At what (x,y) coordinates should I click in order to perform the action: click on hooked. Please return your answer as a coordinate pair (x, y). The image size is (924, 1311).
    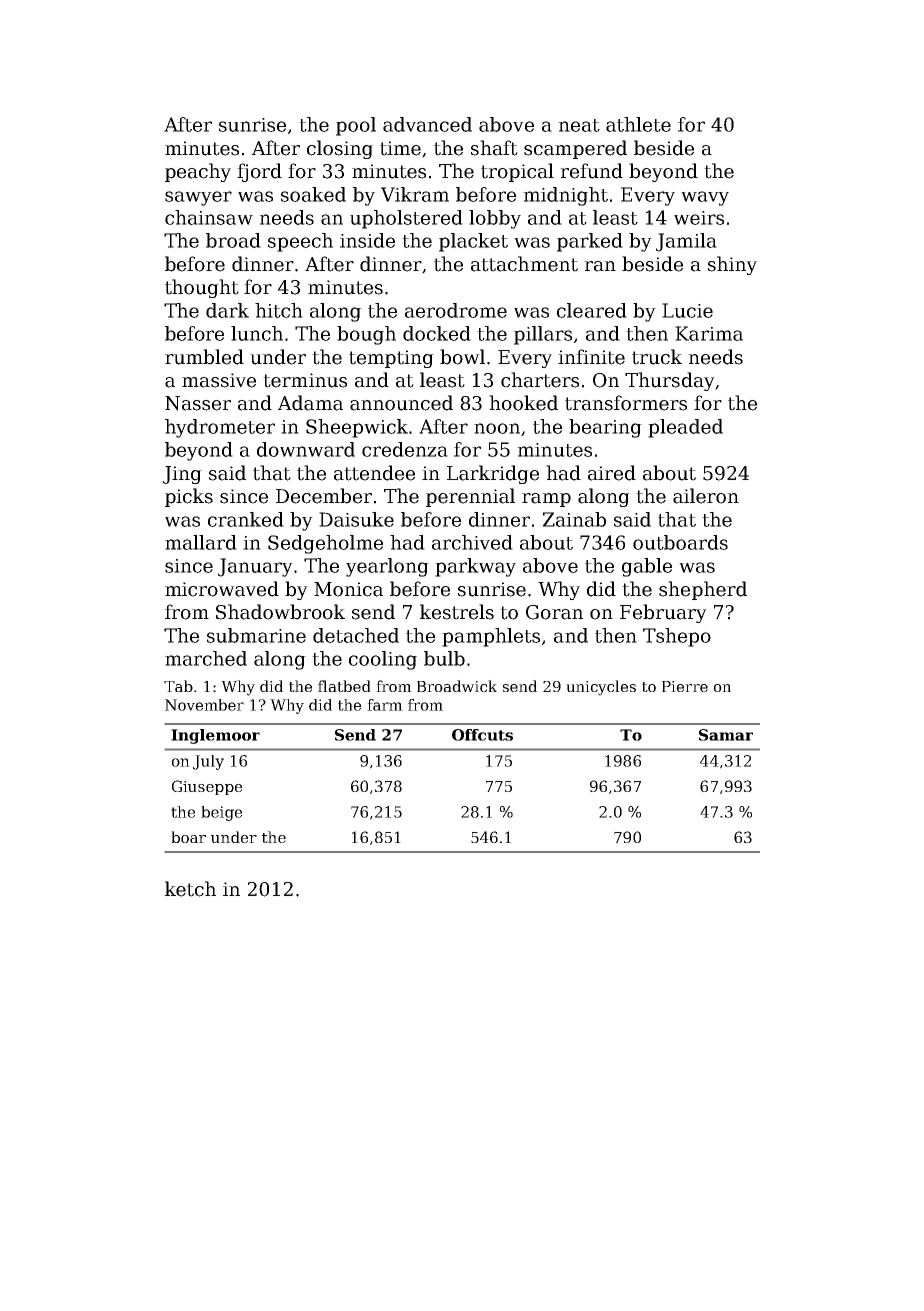
    Looking at the image, I should click on (523, 403).
